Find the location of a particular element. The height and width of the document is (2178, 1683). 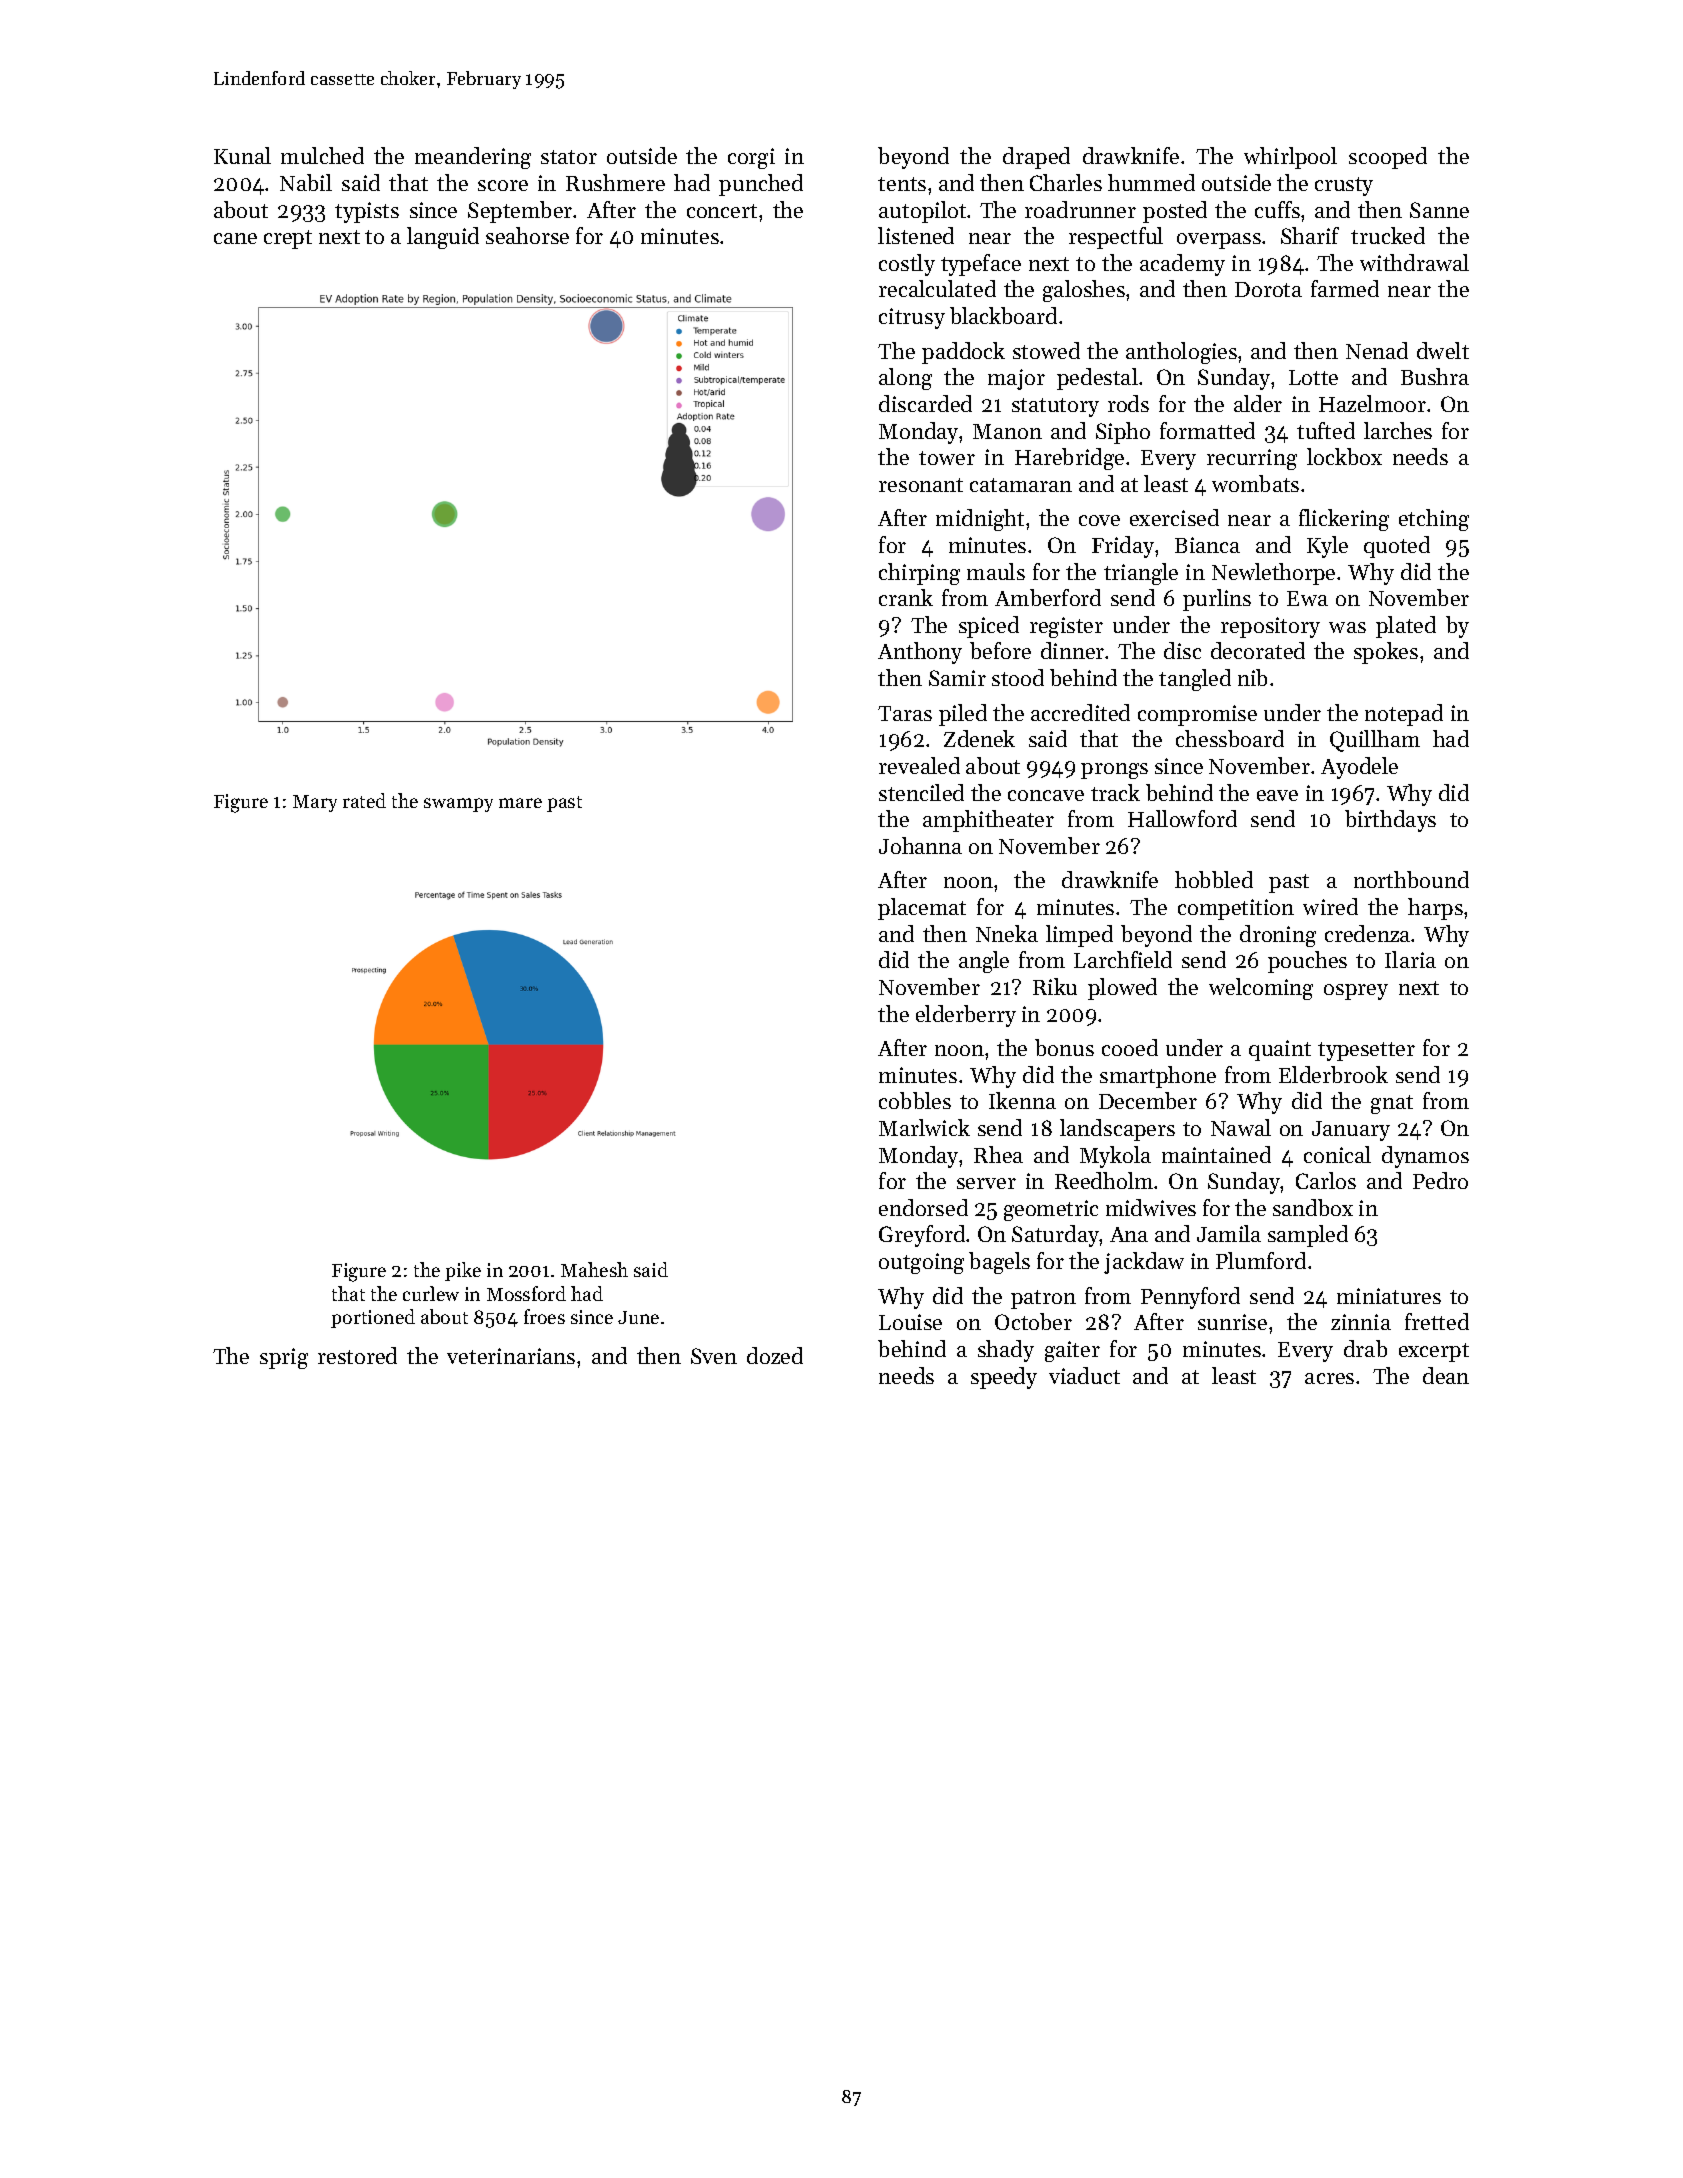

crept is located at coordinates (288, 239).
